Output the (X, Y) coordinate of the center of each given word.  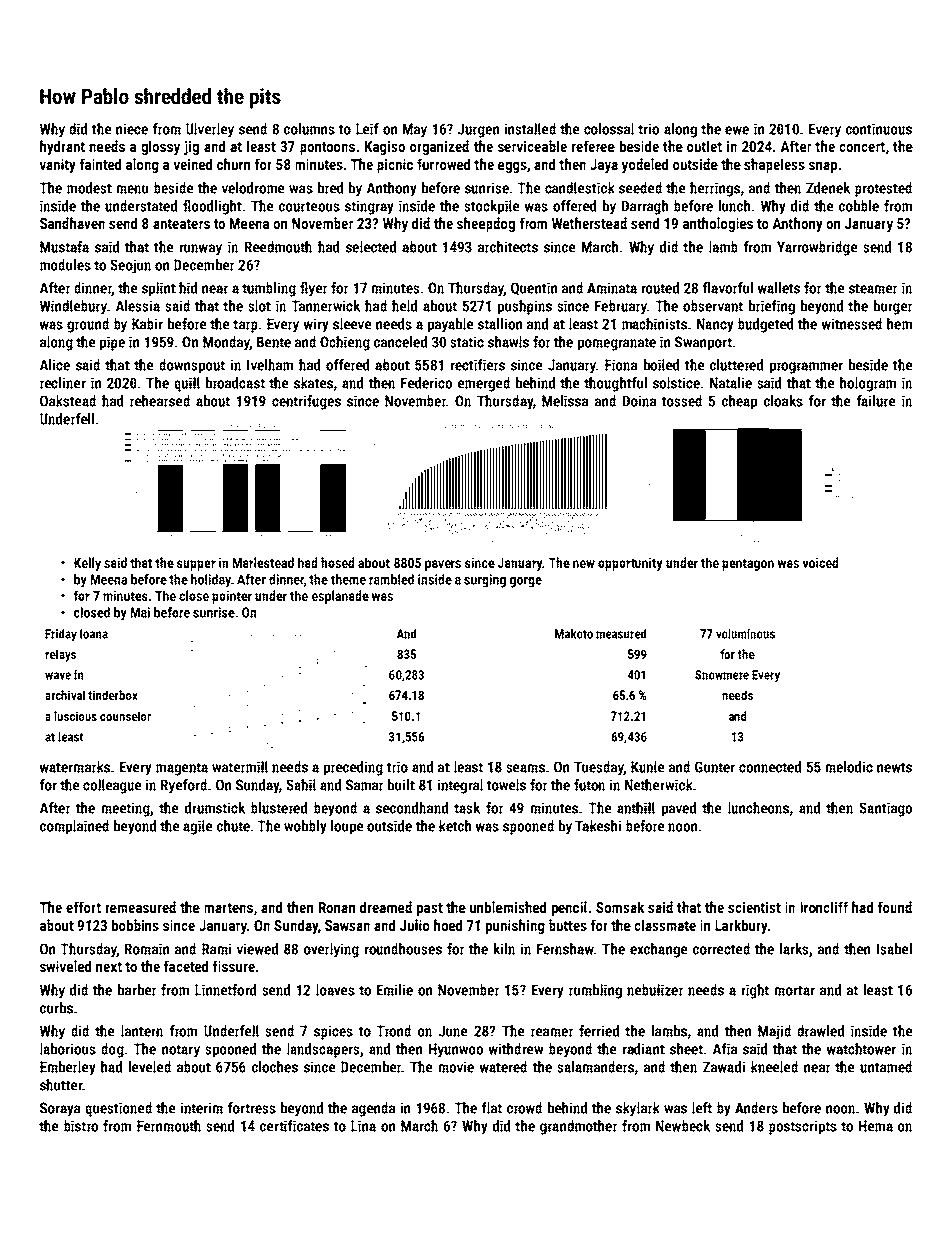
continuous (879, 129)
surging (485, 581)
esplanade (340, 597)
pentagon (748, 565)
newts (894, 767)
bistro (81, 1126)
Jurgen (478, 130)
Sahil (301, 785)
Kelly (87, 564)
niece (132, 129)
